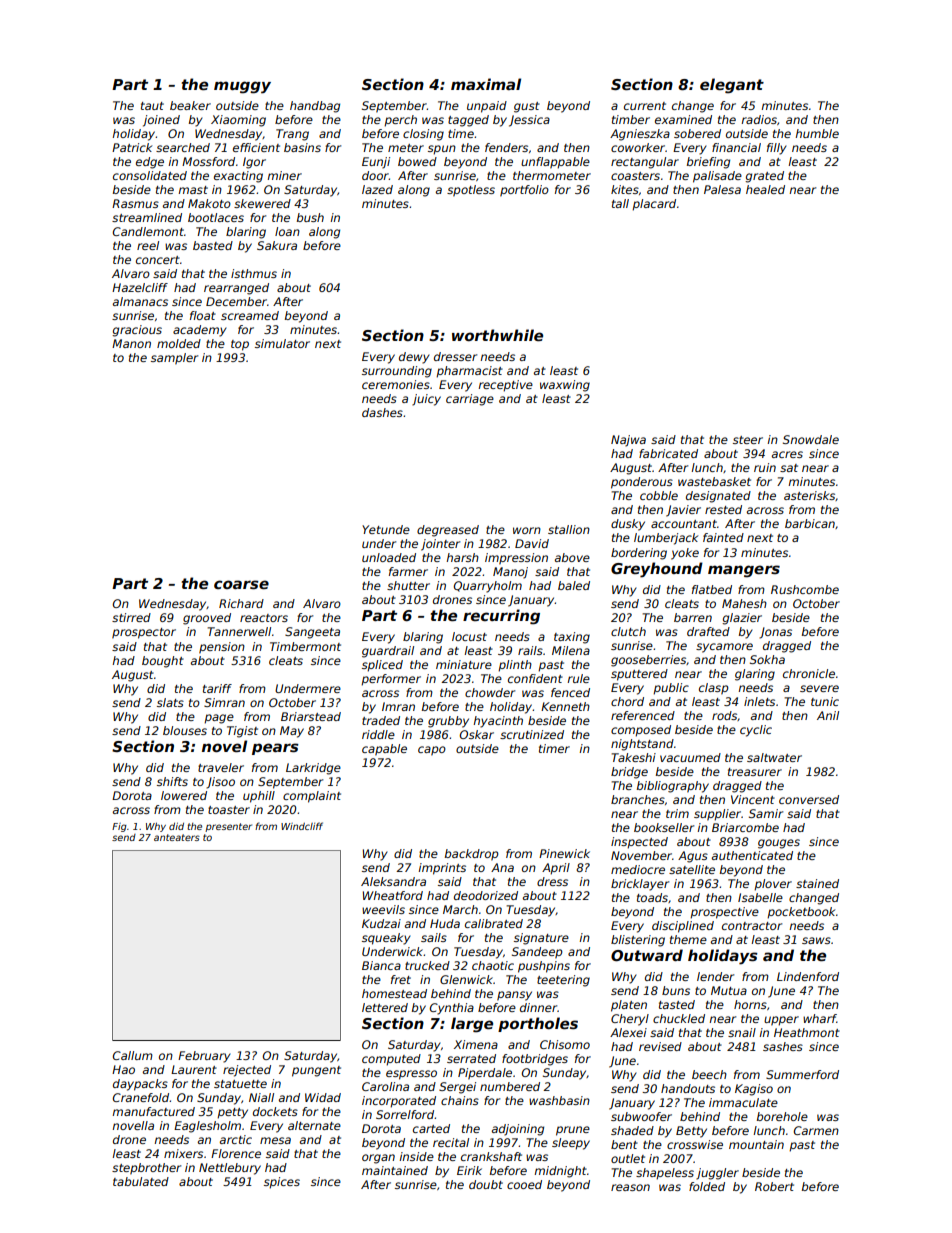 Image resolution: width=952 pixels, height=1233 pixels. What do you see at coordinates (524, 191) in the image?
I see `portfolio` at bounding box center [524, 191].
